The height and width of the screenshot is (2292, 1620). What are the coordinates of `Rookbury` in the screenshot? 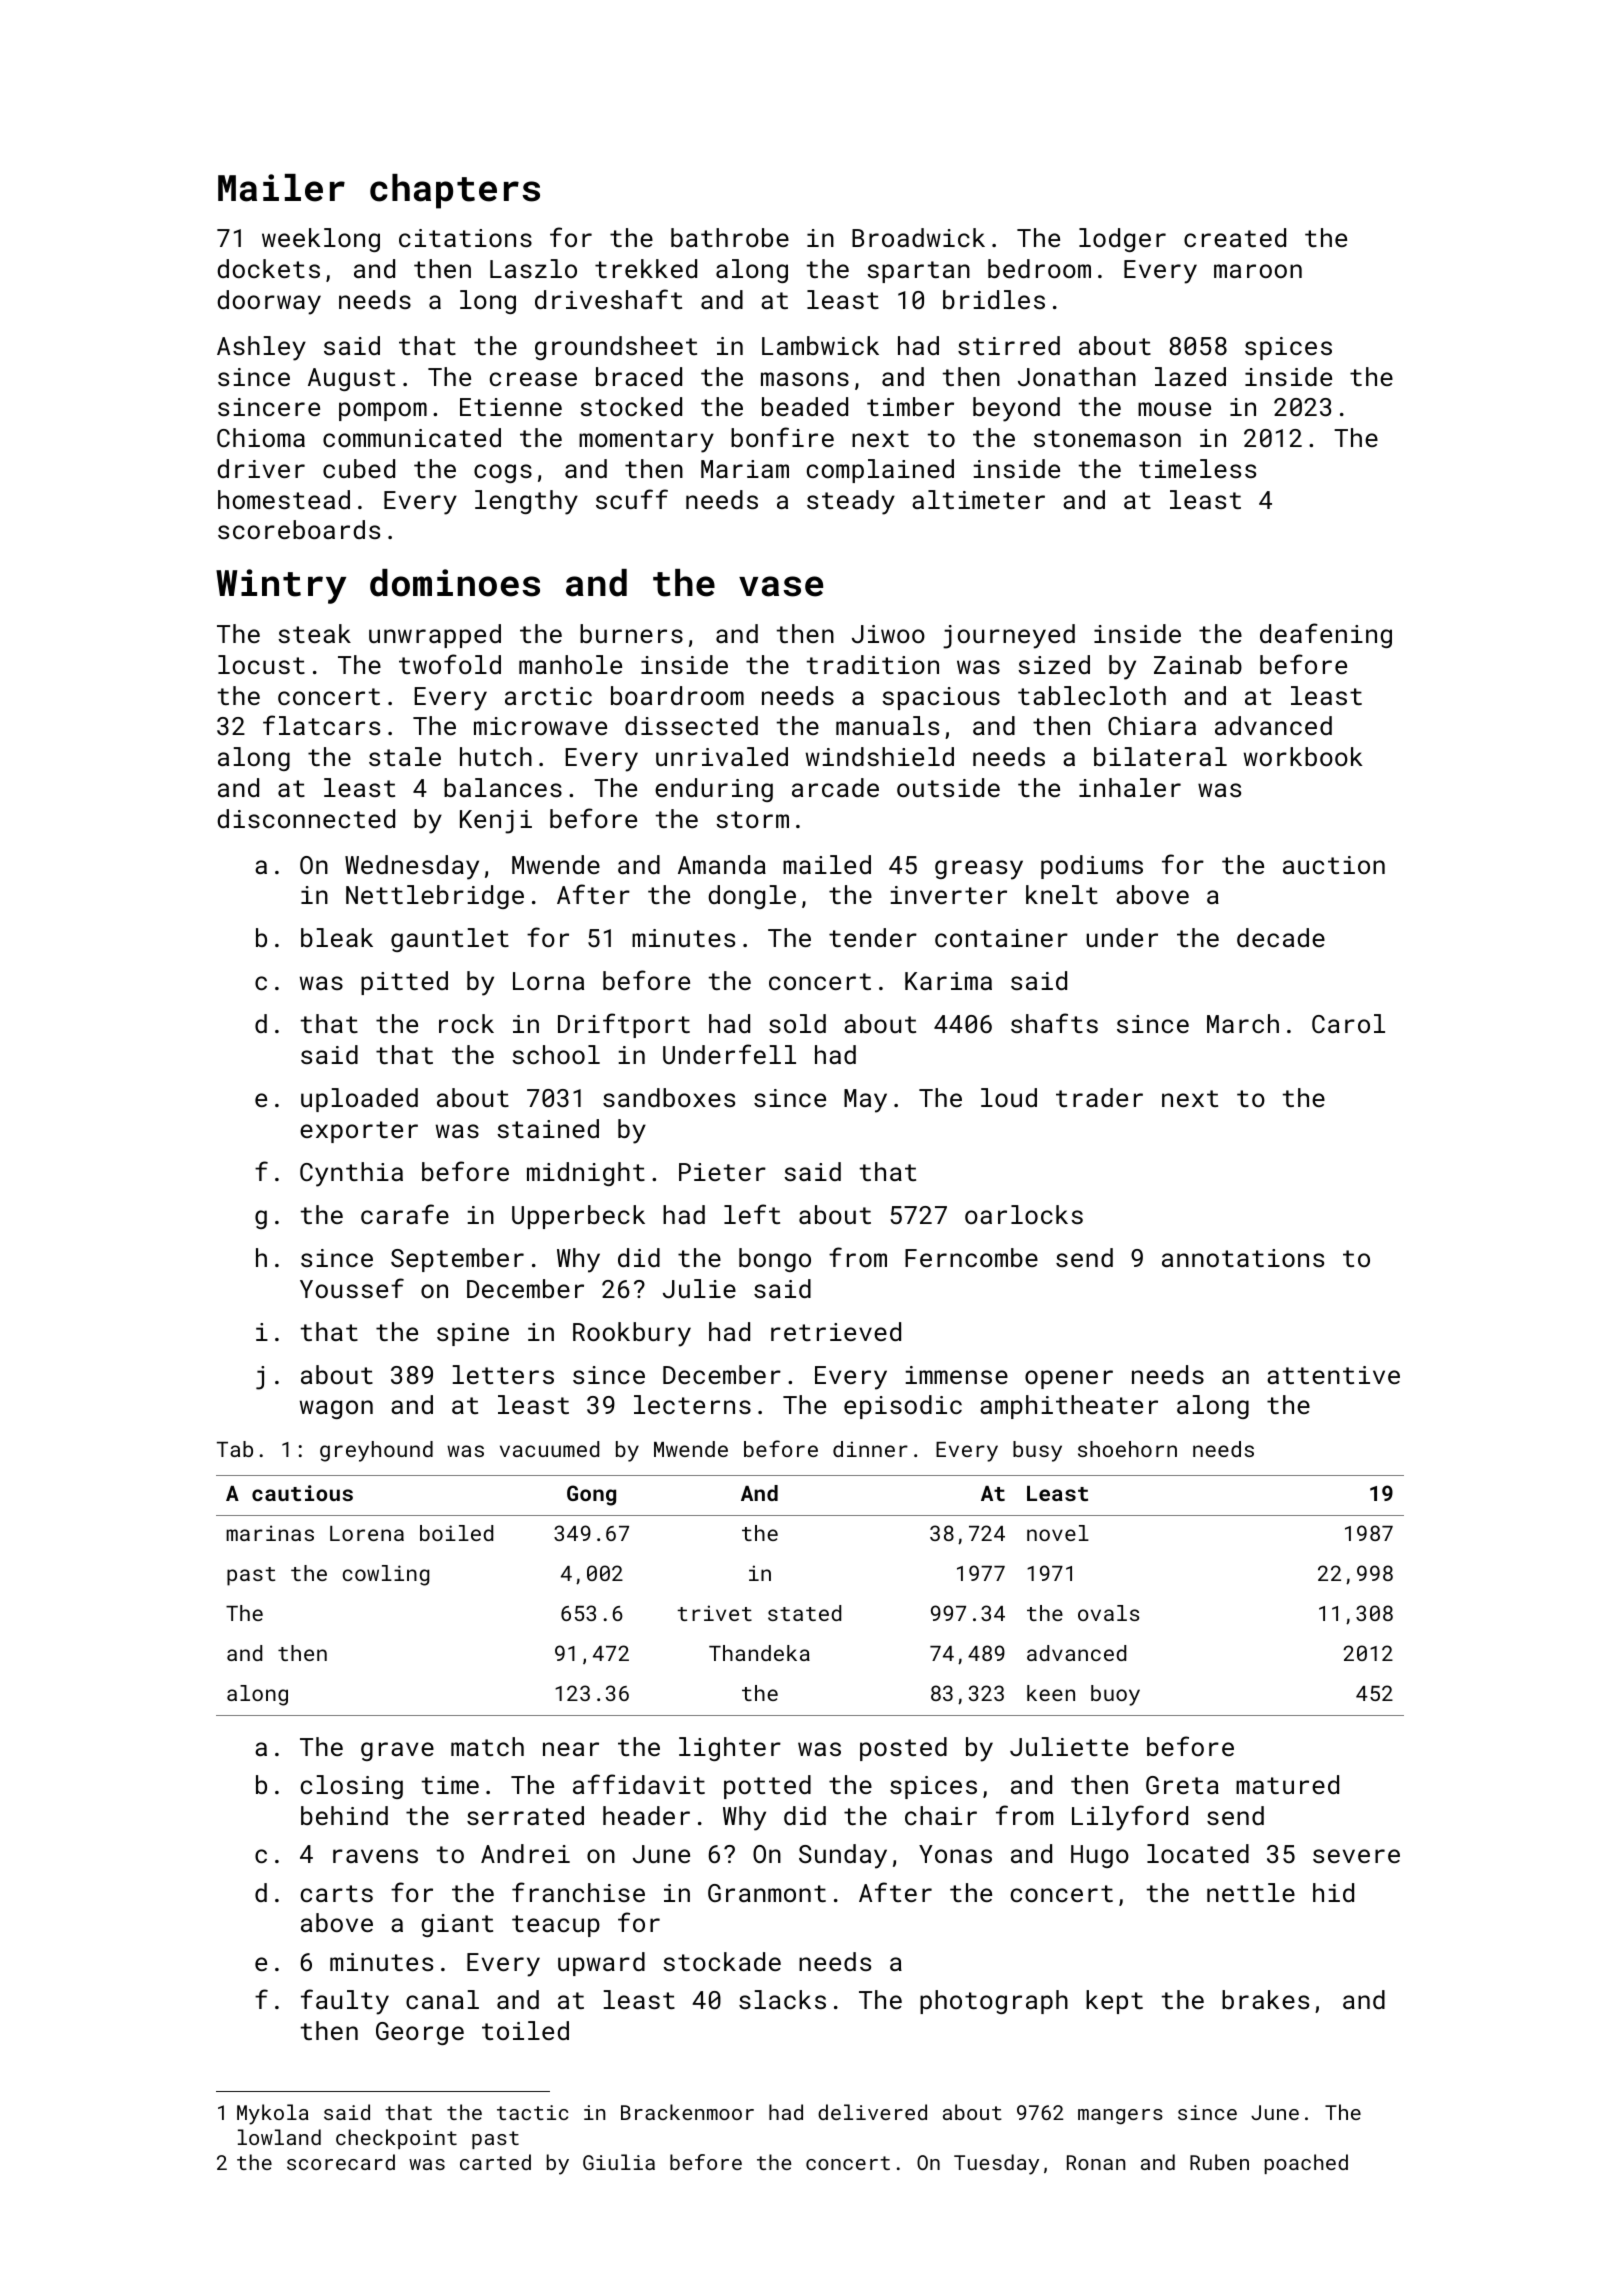 It's located at (632, 1334).
